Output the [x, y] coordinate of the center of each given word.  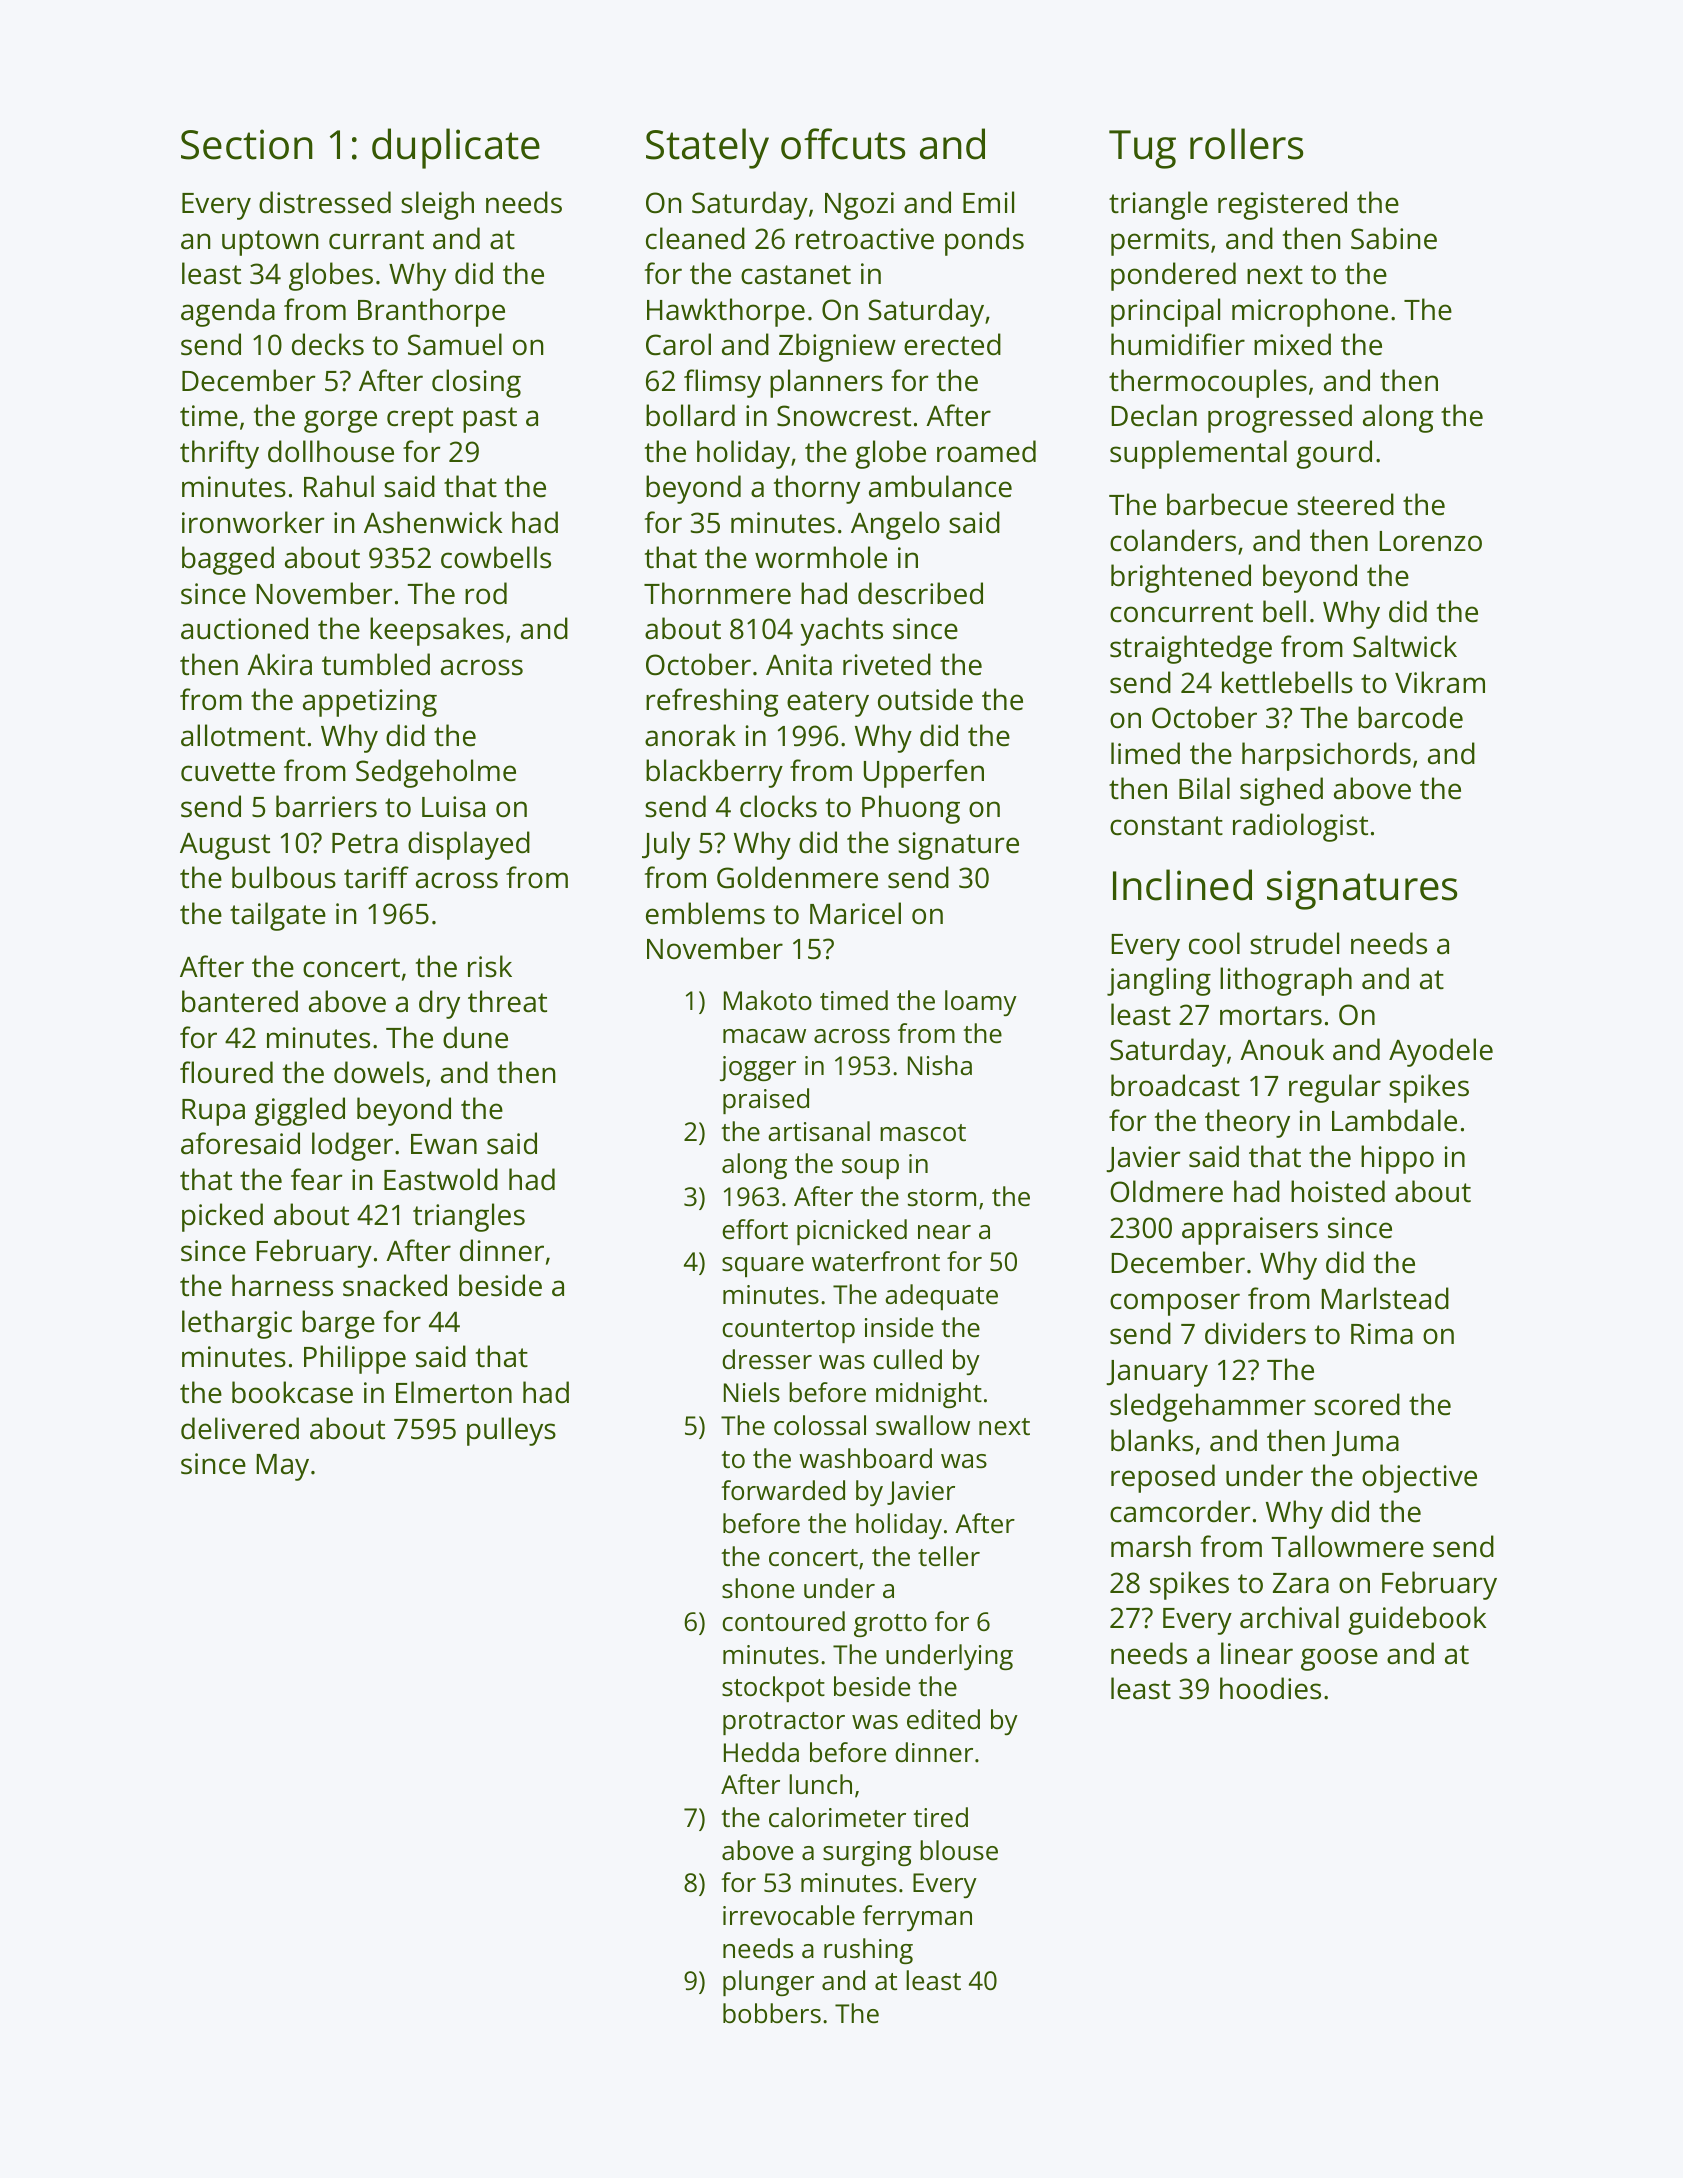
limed [1145, 753]
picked [222, 1217]
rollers [1246, 144]
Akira [279, 664]
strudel [1294, 943]
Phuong [911, 809]
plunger [768, 1983]
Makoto [768, 1000]
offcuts [843, 144]
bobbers [772, 2013]
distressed [325, 202]
